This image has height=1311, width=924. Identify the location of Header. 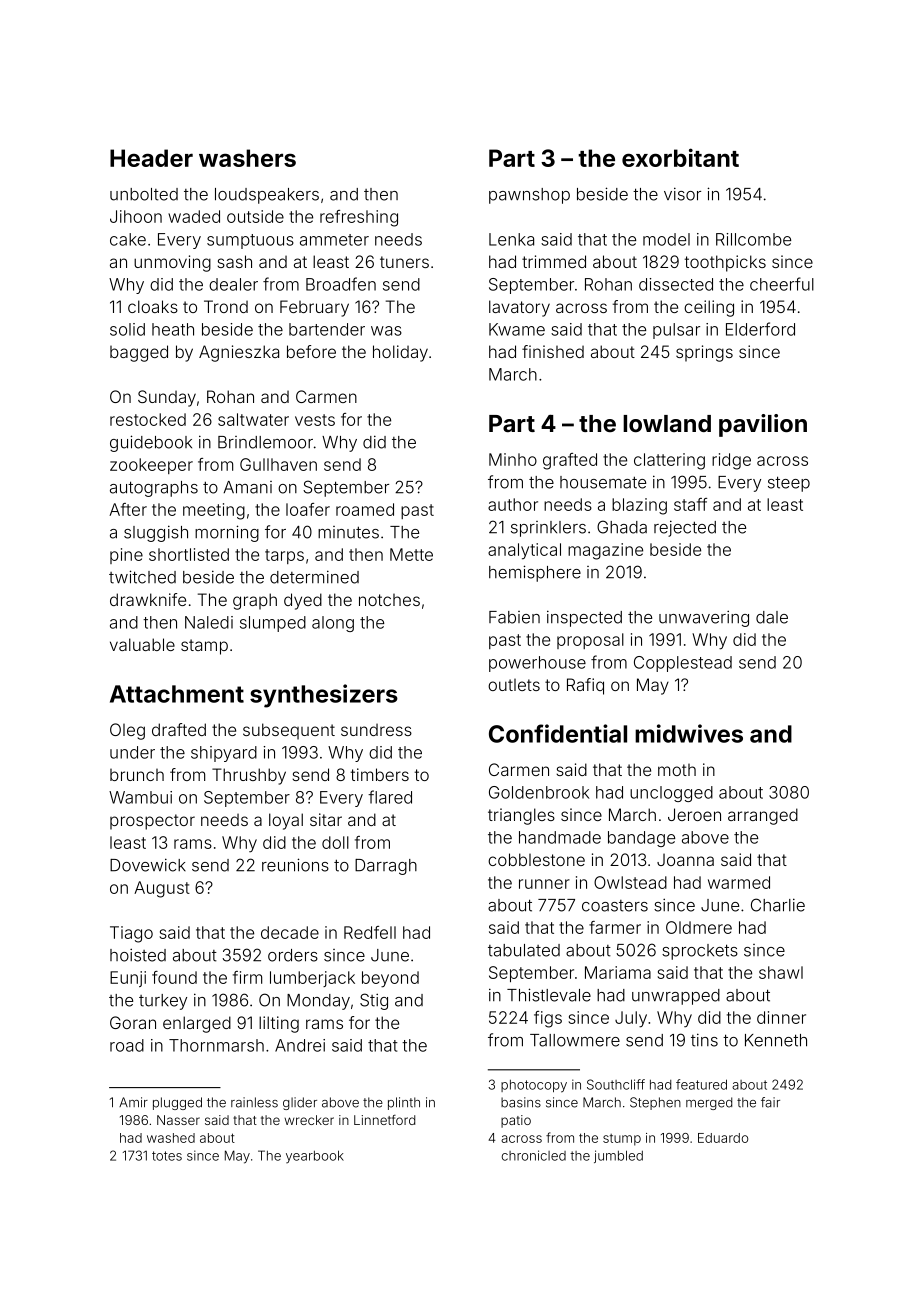
(151, 158).
